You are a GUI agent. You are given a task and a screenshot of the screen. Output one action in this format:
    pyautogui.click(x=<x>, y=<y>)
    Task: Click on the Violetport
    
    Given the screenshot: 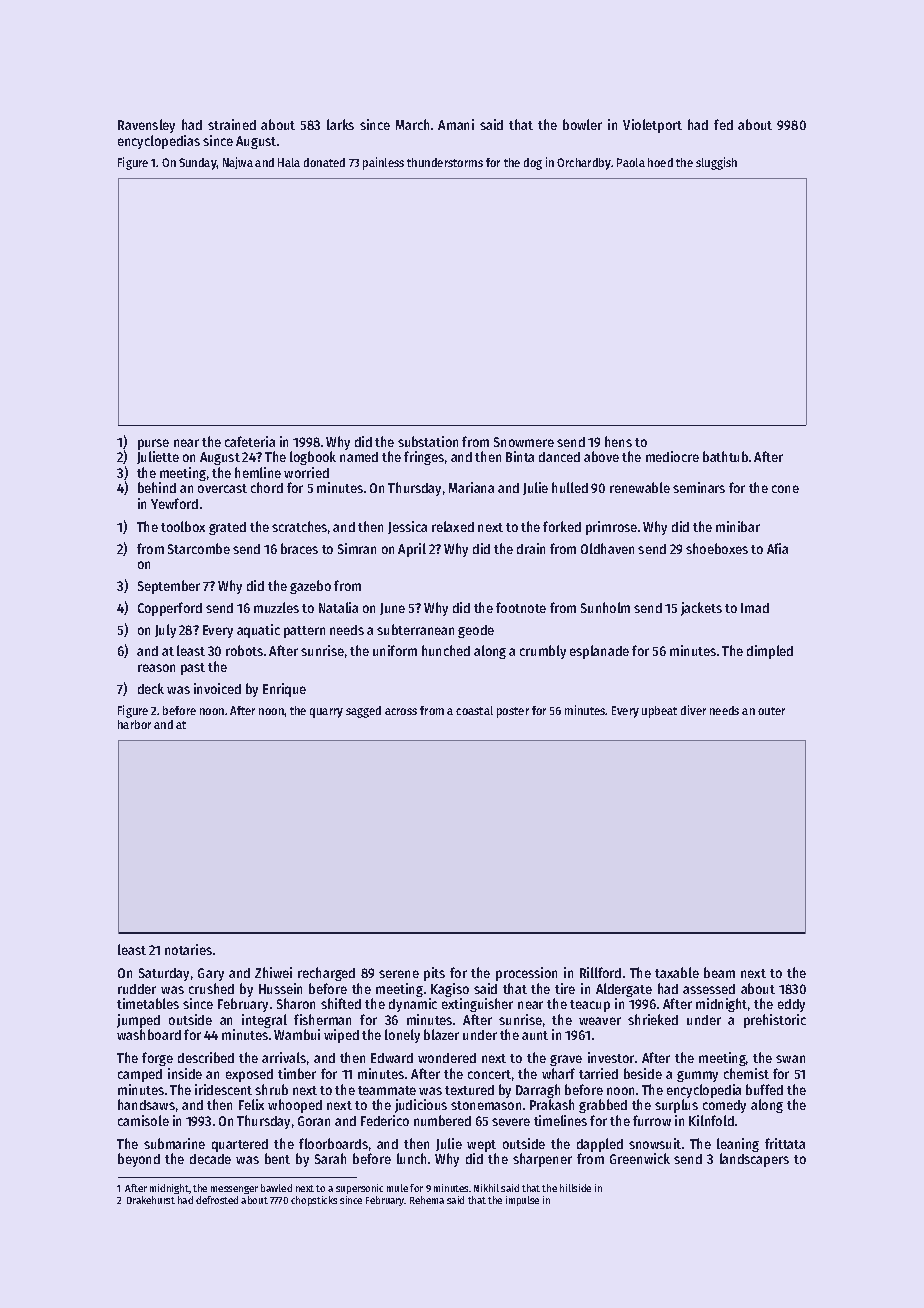 What is the action you would take?
    pyautogui.click(x=652, y=126)
